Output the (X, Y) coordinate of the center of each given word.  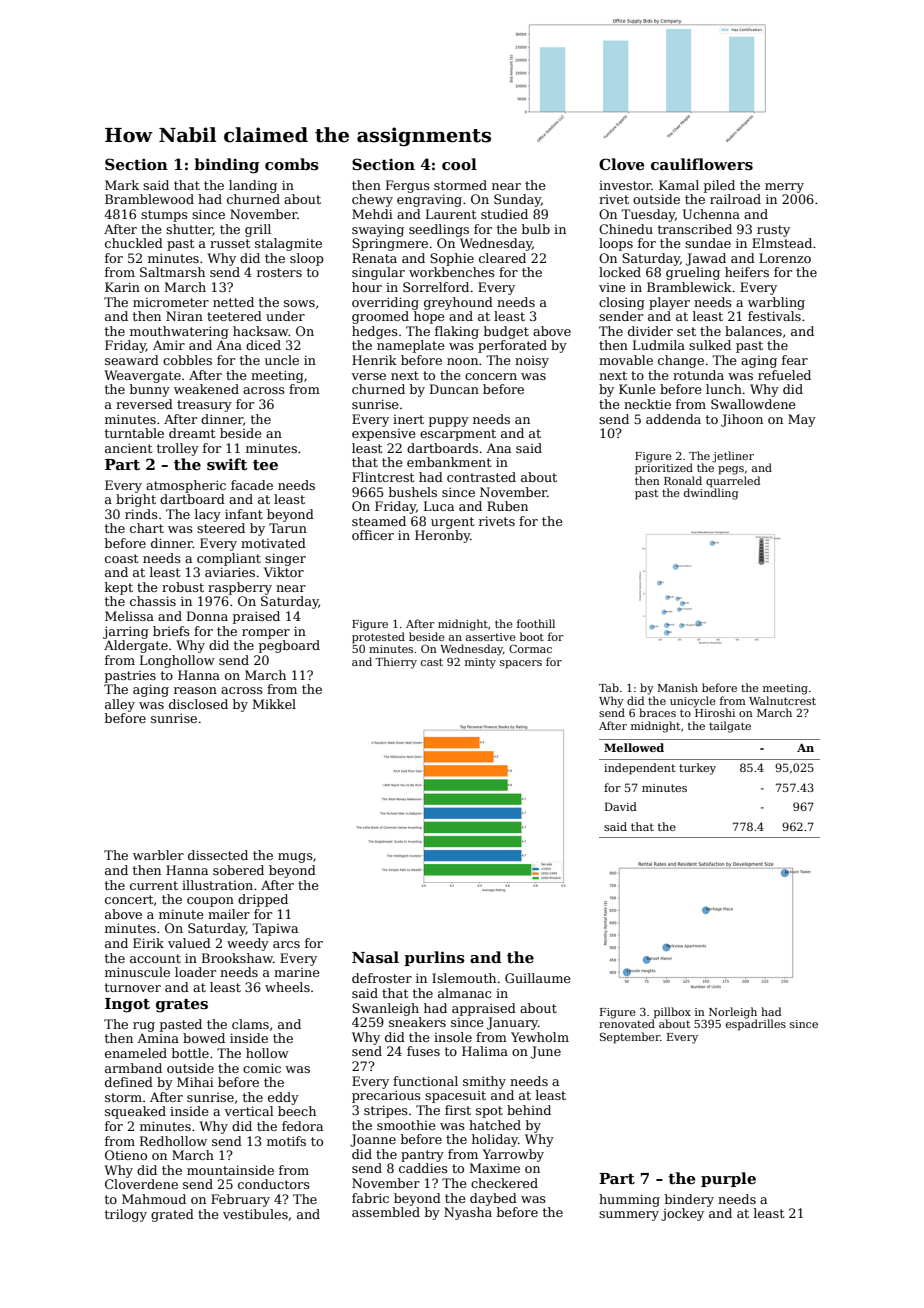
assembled (386, 1212)
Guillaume (538, 978)
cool (459, 164)
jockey (682, 1214)
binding (226, 166)
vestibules (255, 1214)
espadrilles (756, 1025)
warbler (158, 855)
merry (784, 188)
